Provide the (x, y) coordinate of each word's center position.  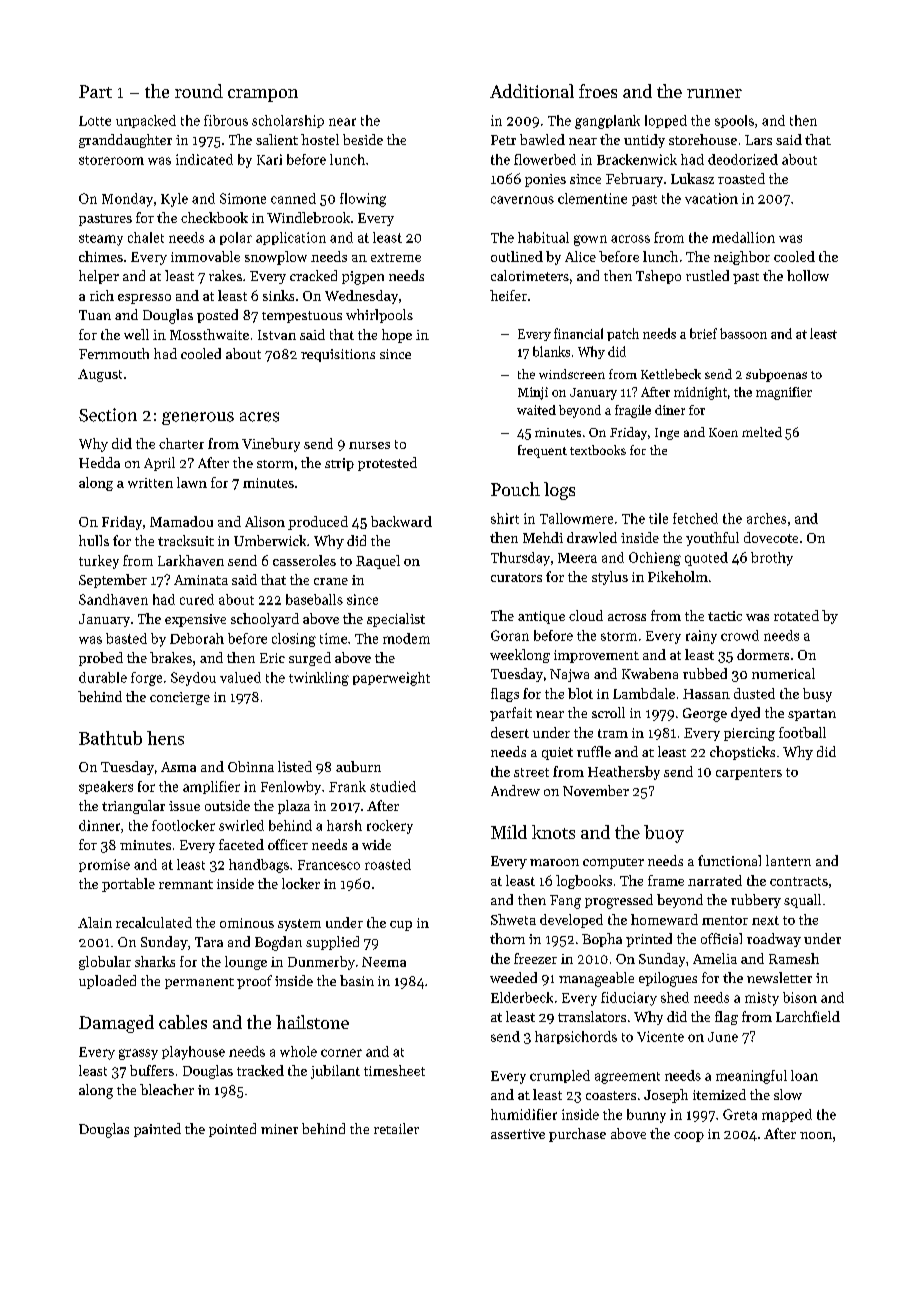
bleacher (167, 1089)
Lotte (95, 121)
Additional (532, 91)
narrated (715, 880)
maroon (554, 862)
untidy (644, 141)
